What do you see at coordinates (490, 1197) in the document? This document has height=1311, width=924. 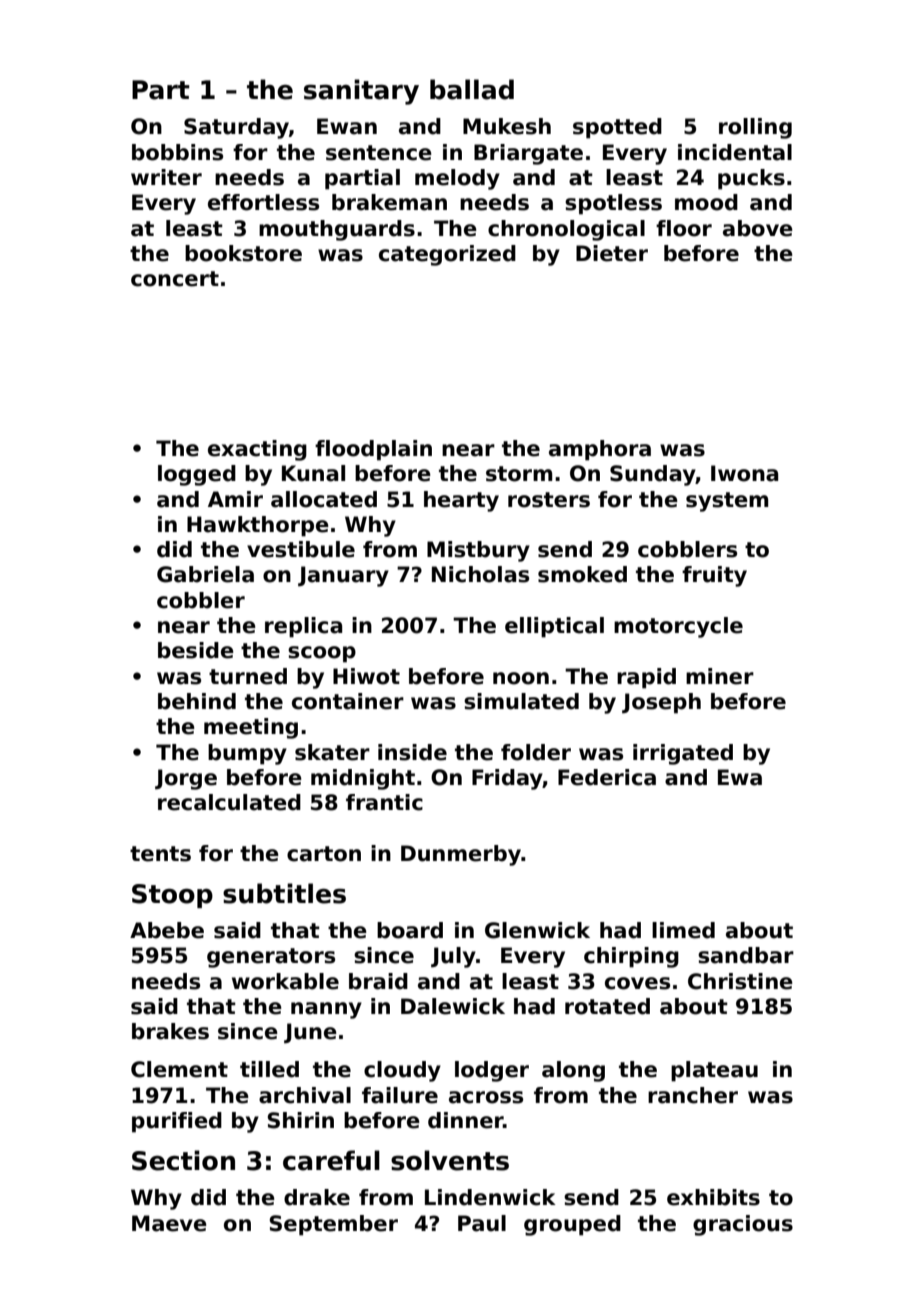 I see `Lindenwick` at bounding box center [490, 1197].
